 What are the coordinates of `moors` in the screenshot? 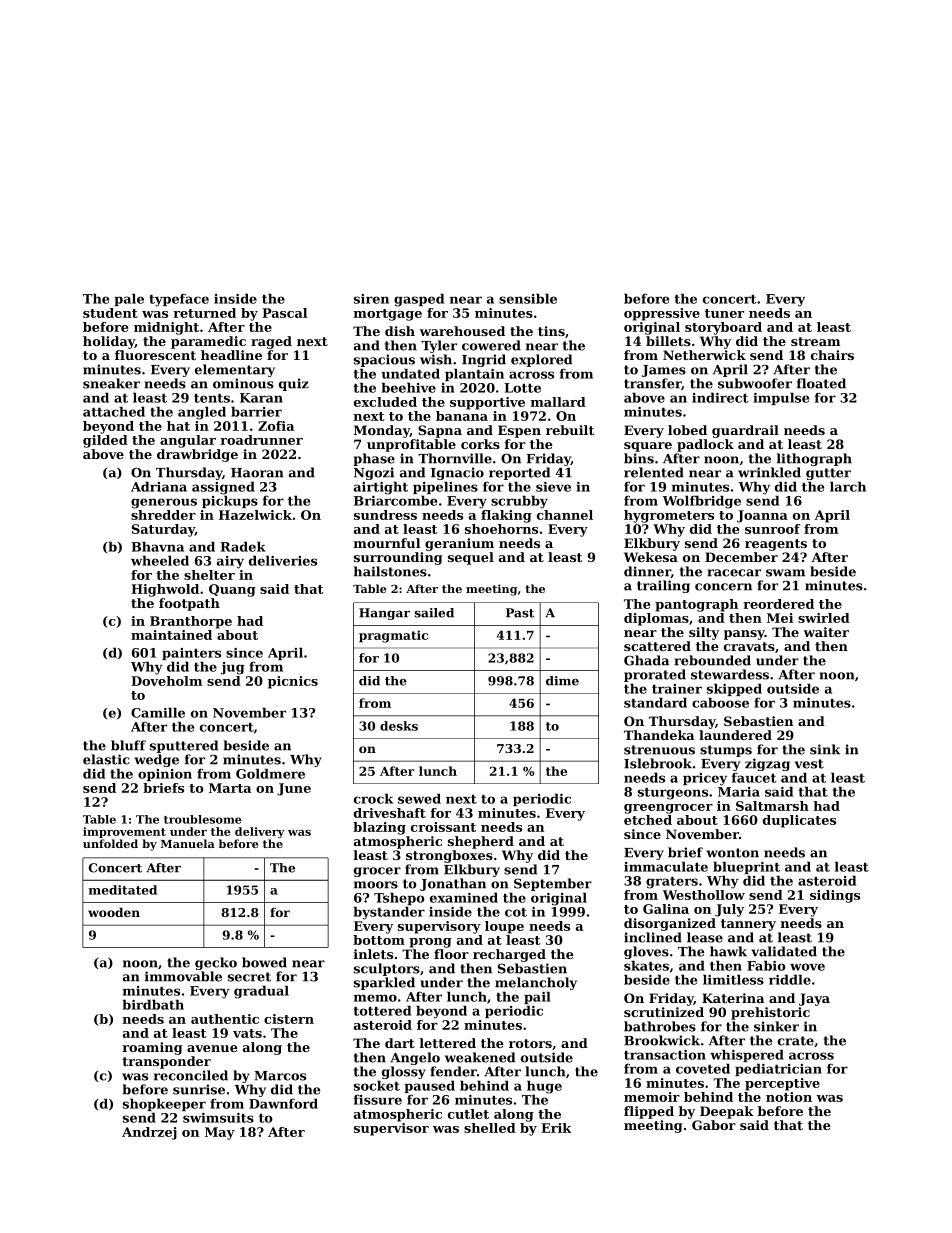 It's located at (376, 885).
